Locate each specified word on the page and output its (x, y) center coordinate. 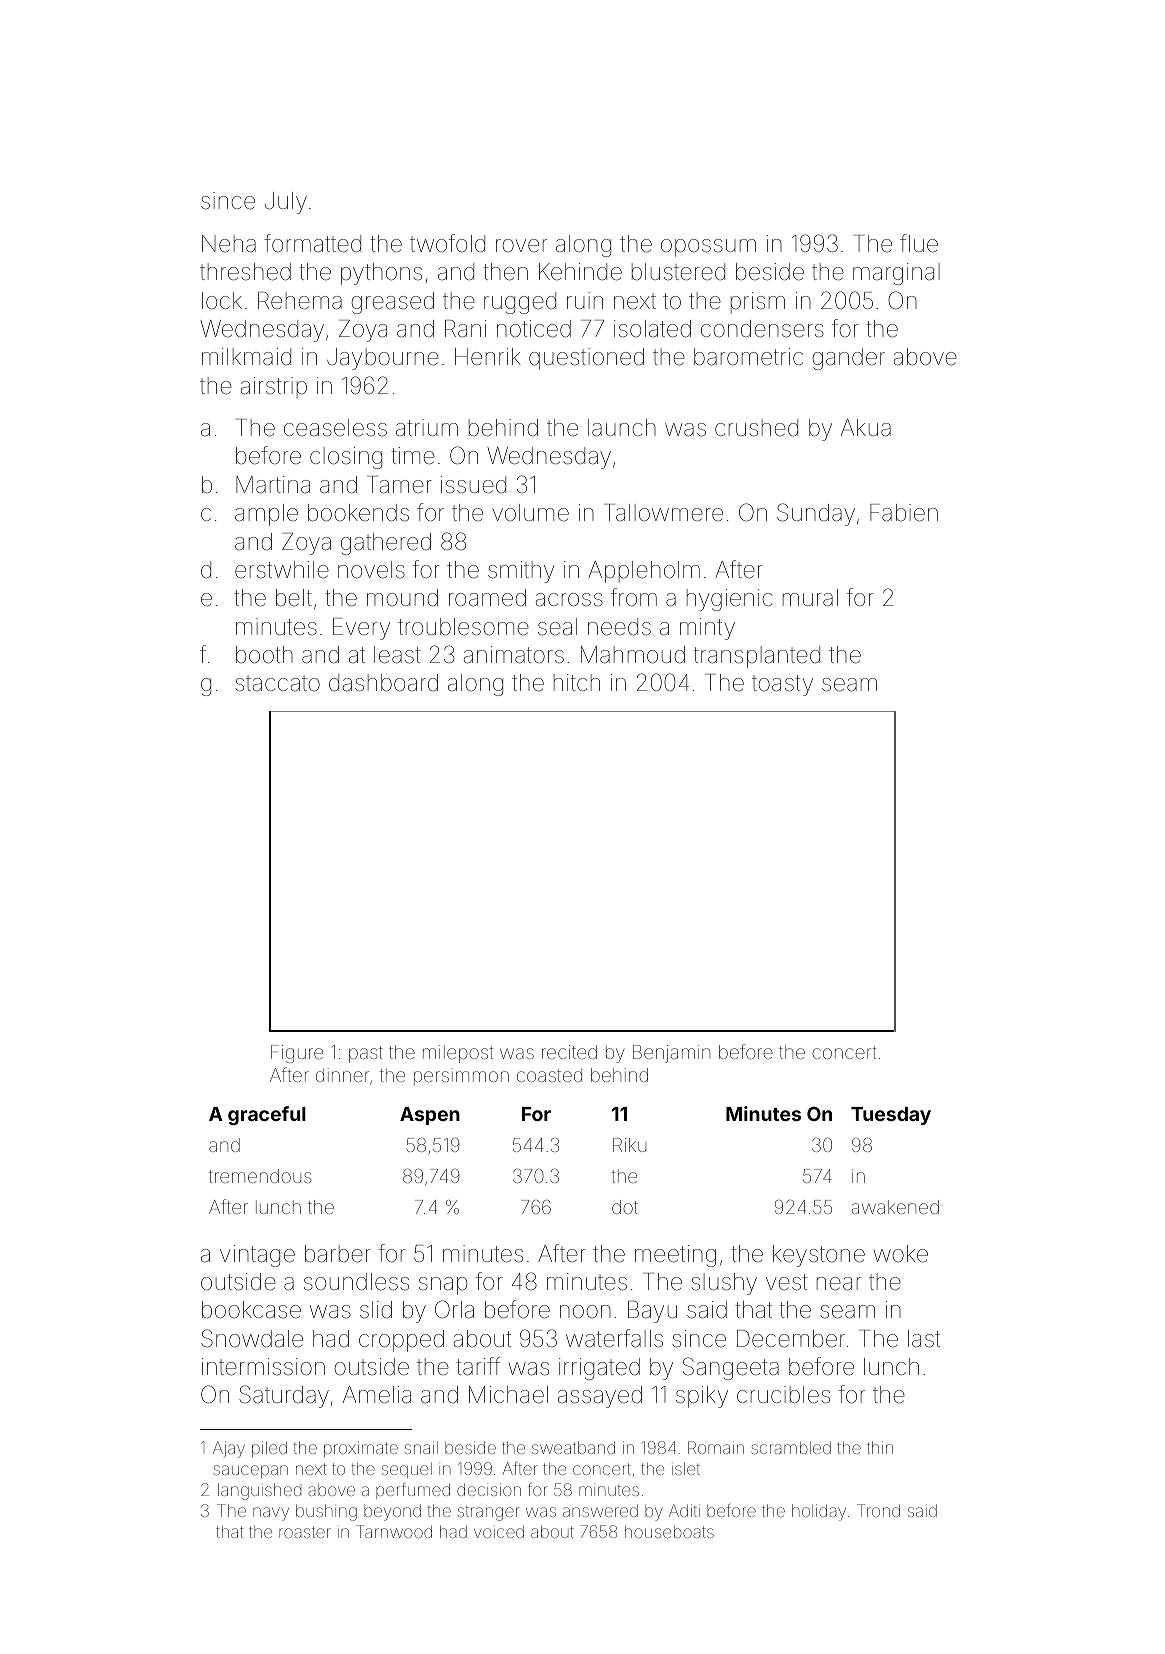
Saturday (284, 1396)
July (286, 203)
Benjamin (671, 1054)
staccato (277, 683)
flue (919, 243)
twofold (447, 243)
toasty (782, 685)
